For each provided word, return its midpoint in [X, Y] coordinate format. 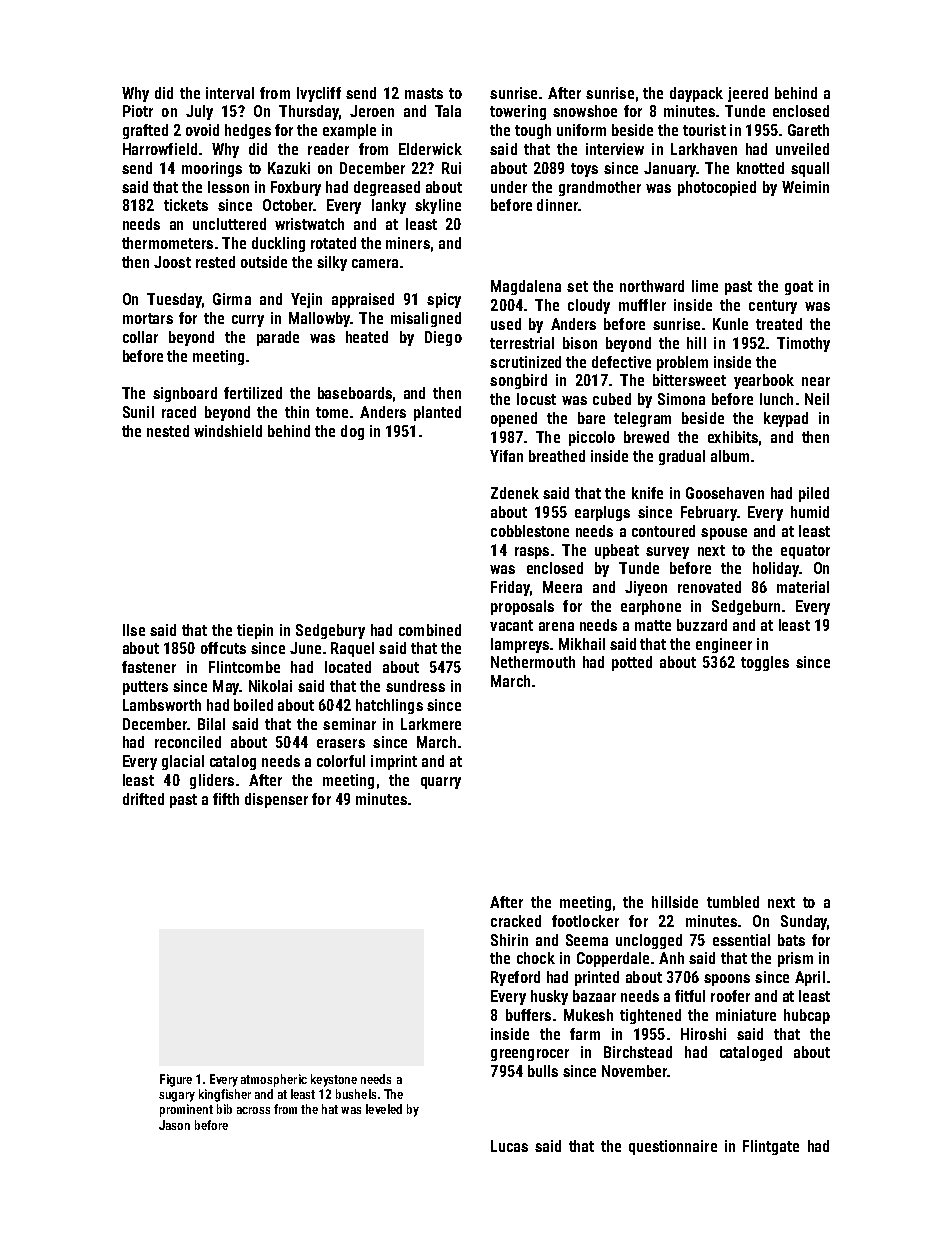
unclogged [649, 941]
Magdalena [526, 287]
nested [168, 431]
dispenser [276, 800]
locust [536, 399]
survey [667, 553]
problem [682, 363]
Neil [817, 399]
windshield [228, 431]
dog [352, 432]
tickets [186, 205]
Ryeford [515, 978]
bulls [543, 1071]
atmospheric [274, 1080]
